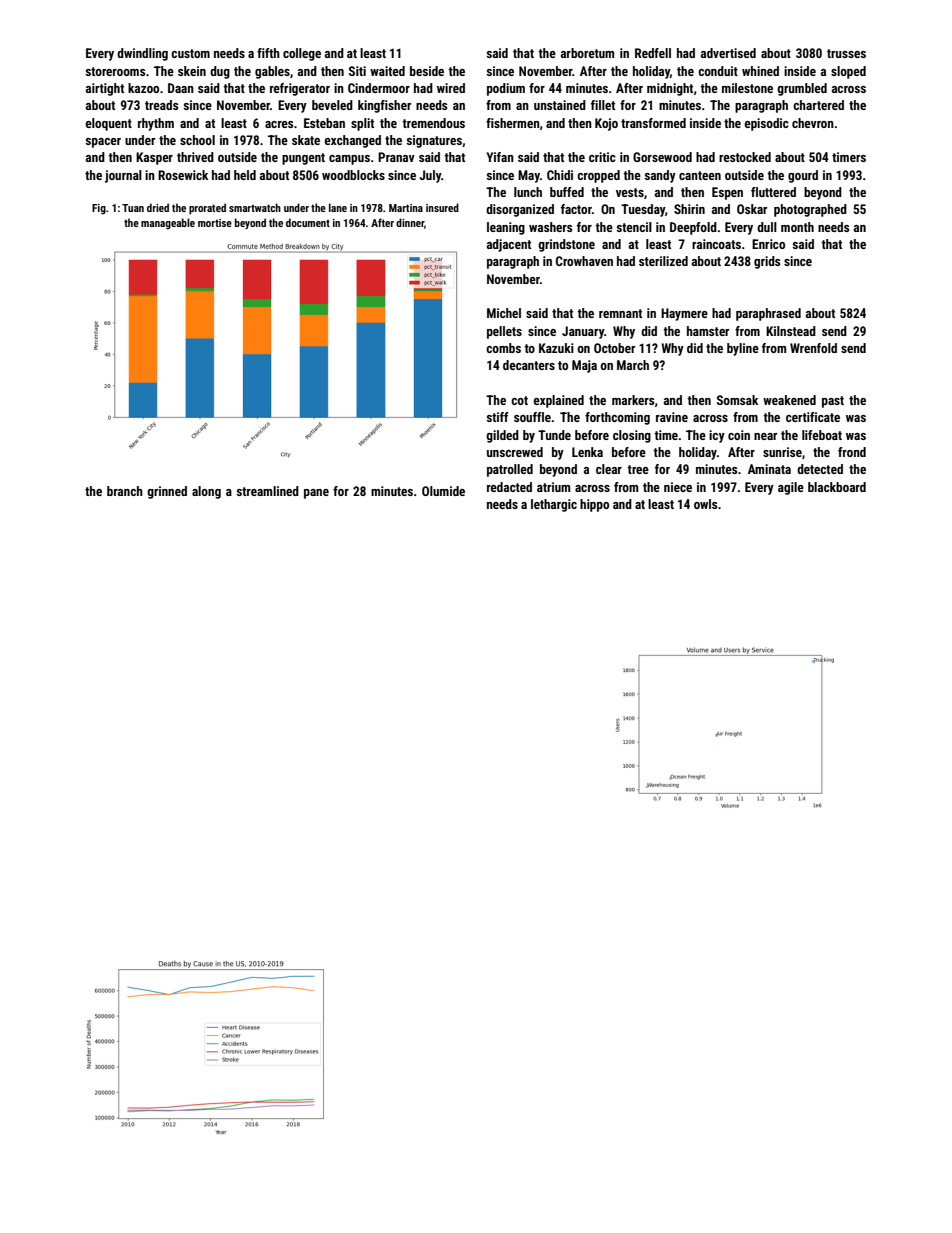  What do you see at coordinates (500, 157) in the screenshot?
I see `Yifan` at bounding box center [500, 157].
